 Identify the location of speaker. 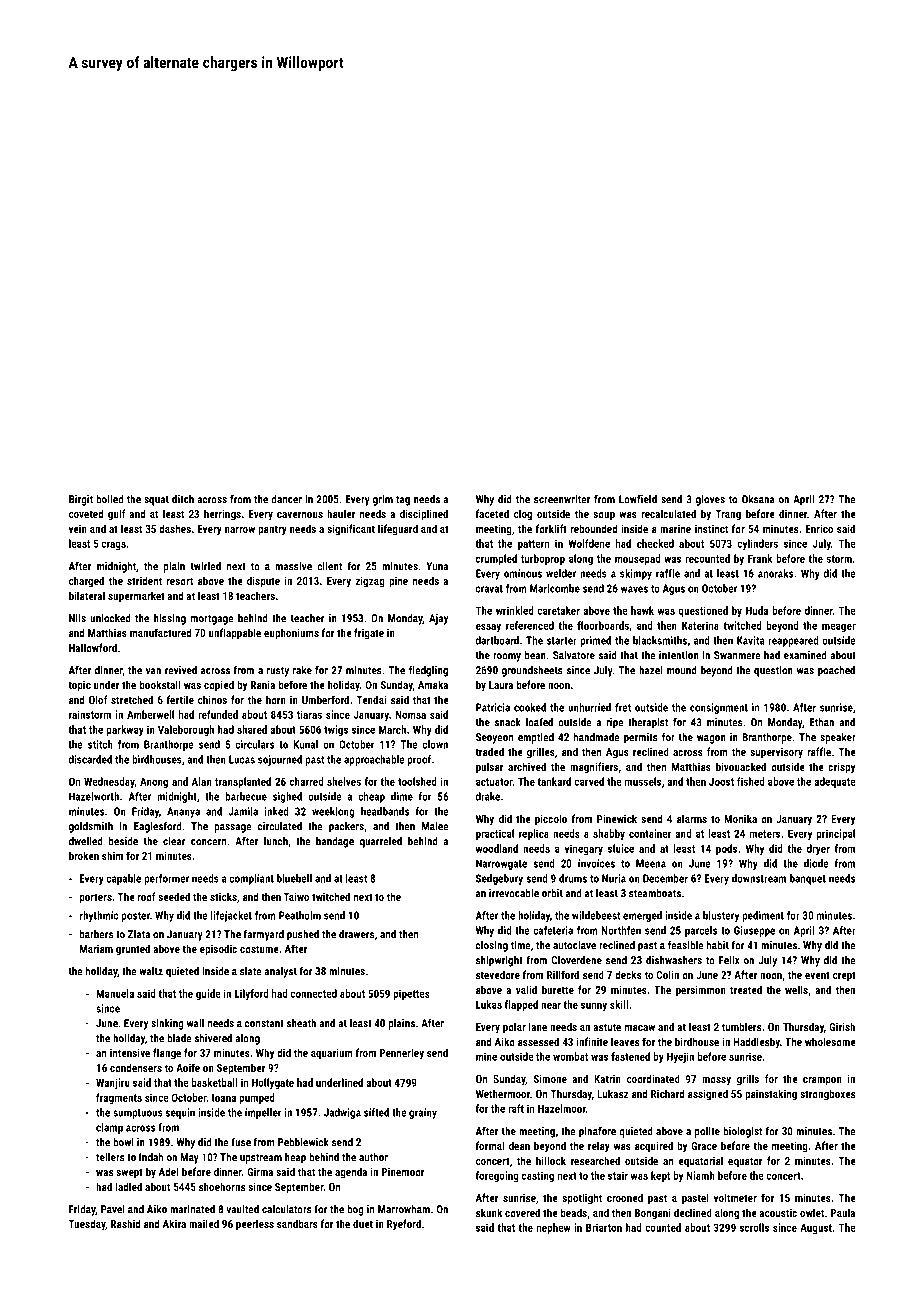
(838, 738).
